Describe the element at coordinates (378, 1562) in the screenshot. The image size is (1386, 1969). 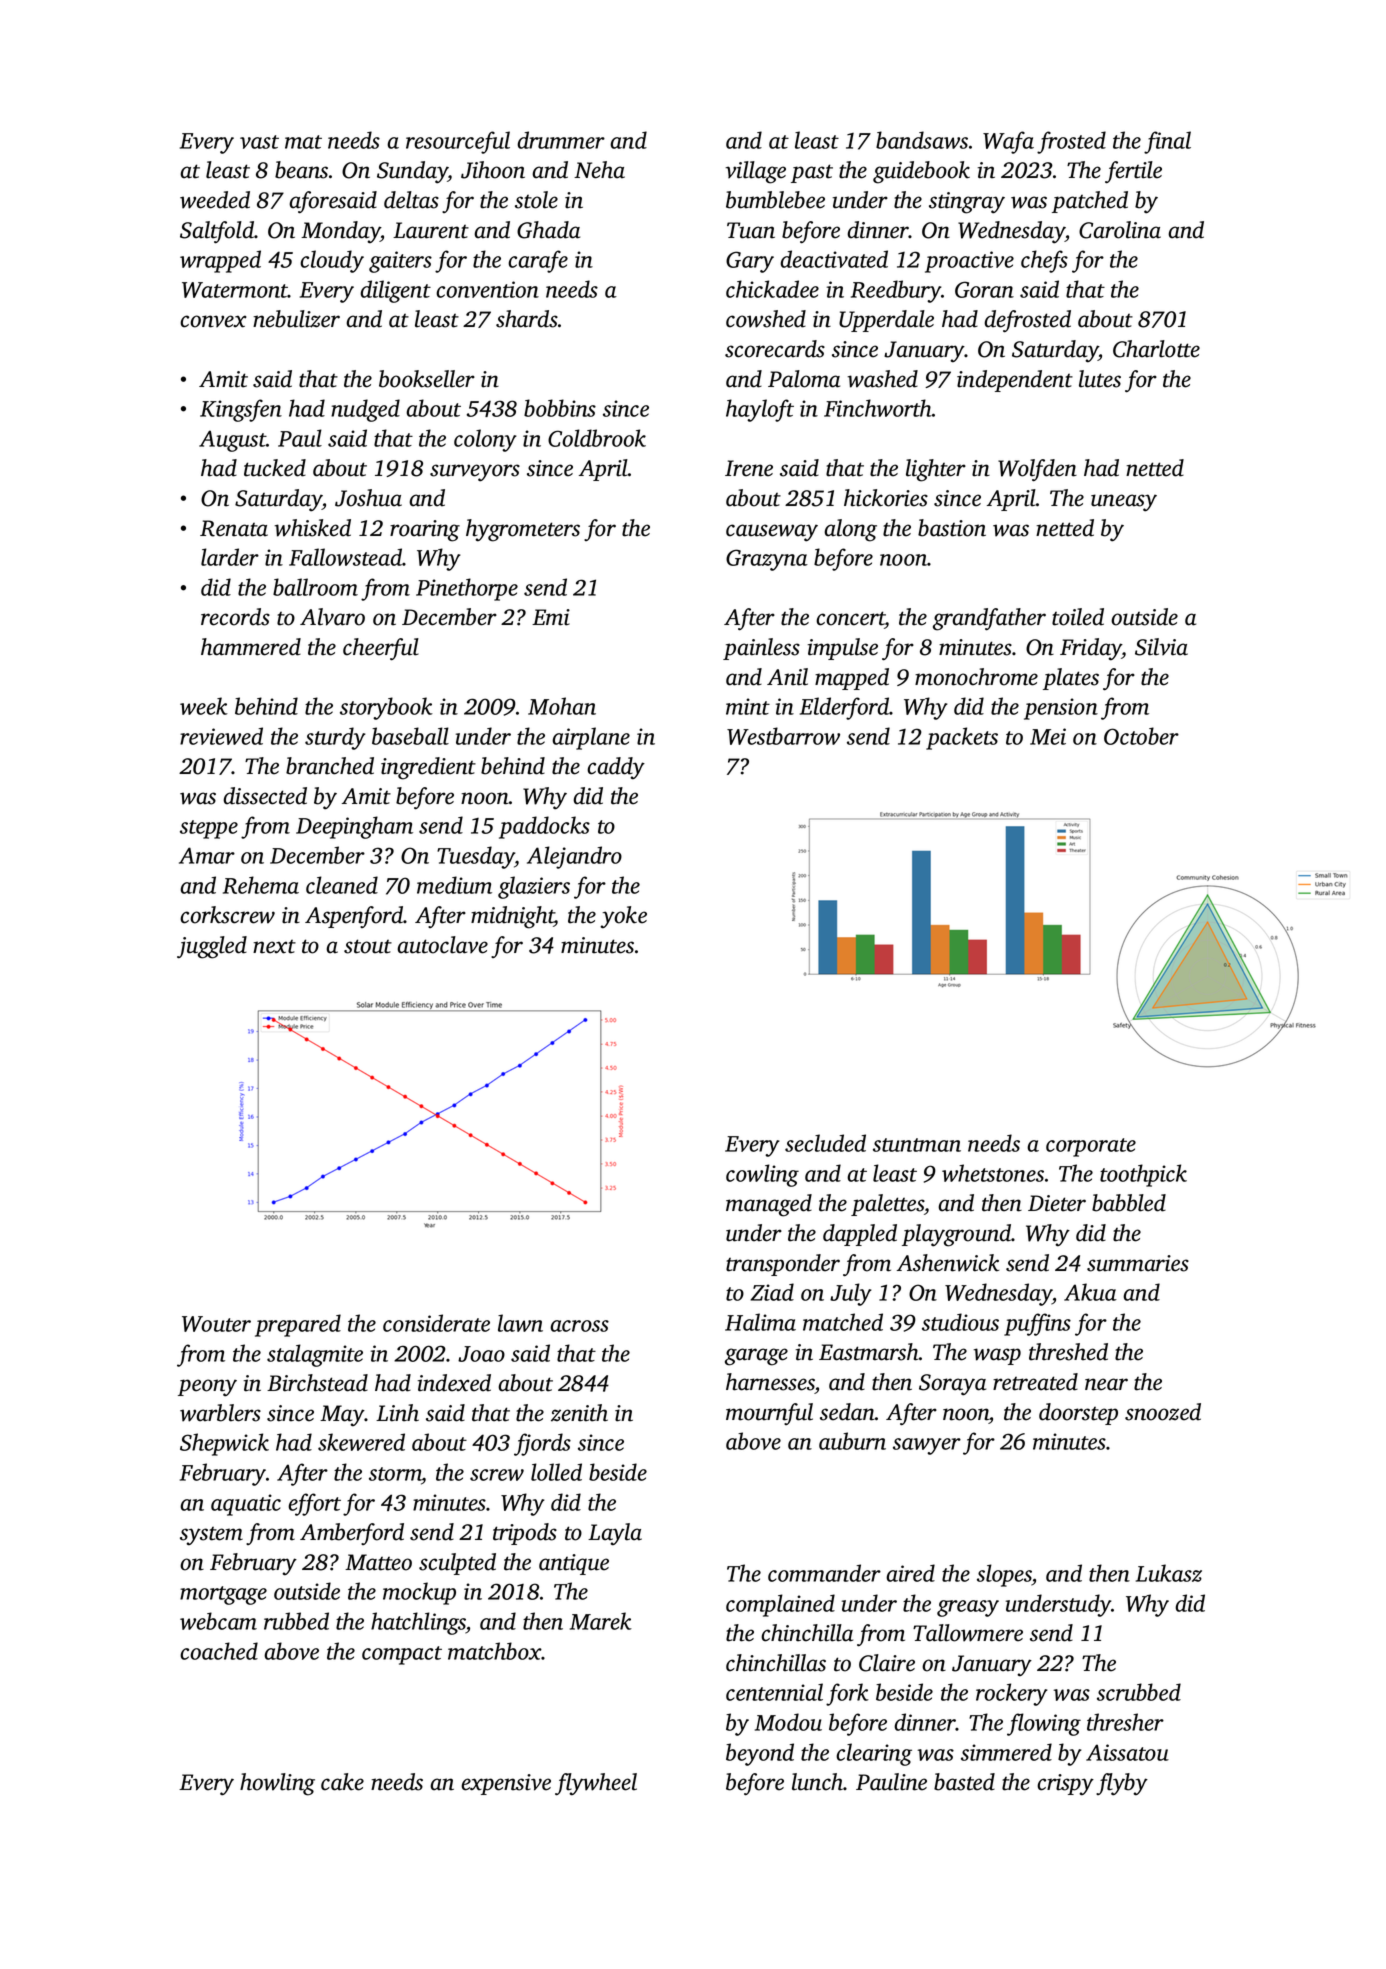
I see `Matteo` at that location.
